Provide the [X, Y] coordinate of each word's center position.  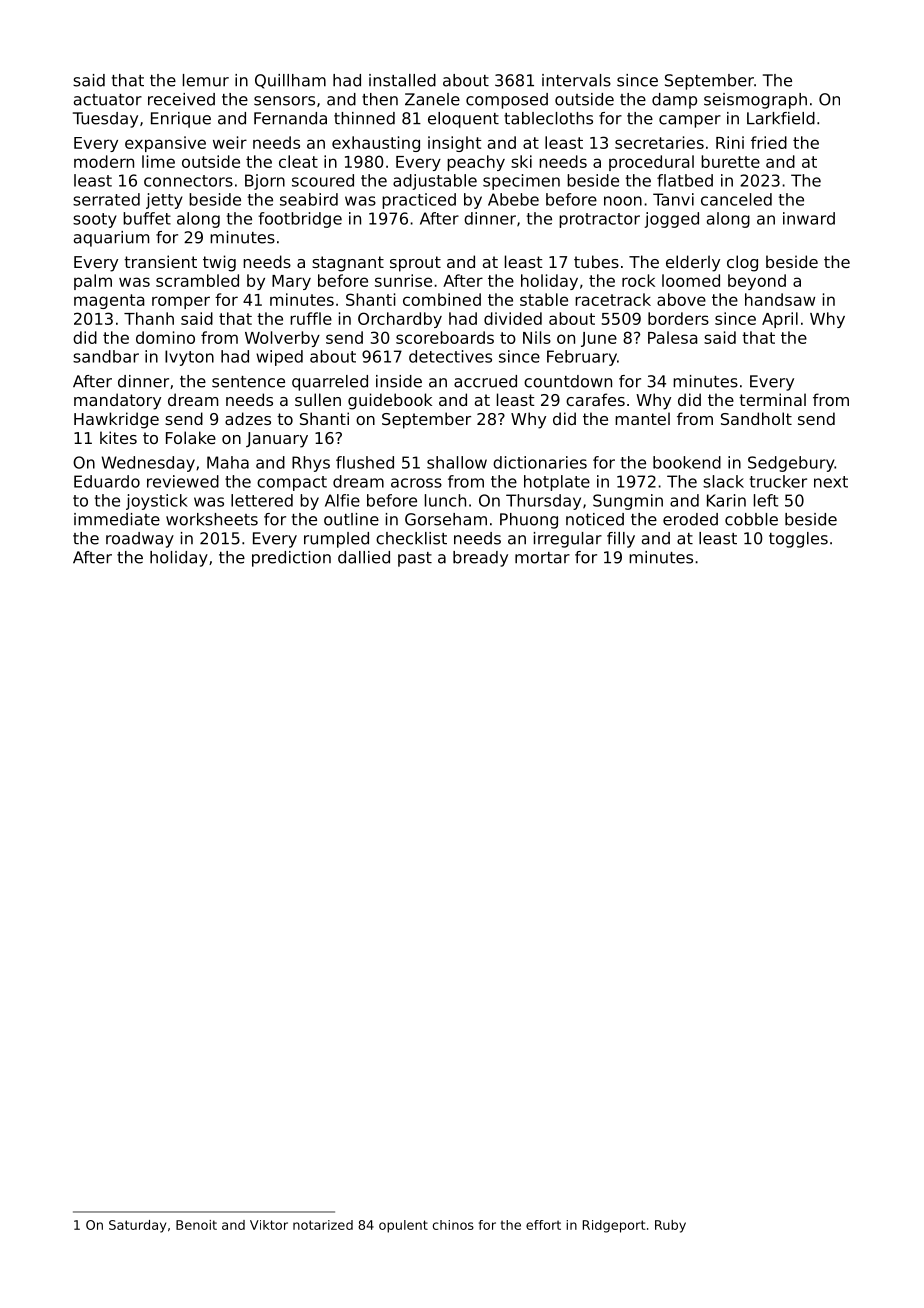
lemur [206, 80]
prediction [291, 559]
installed [402, 80]
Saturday [137, 1226]
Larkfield [781, 118]
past [415, 559]
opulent [403, 1226]
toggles [798, 540]
